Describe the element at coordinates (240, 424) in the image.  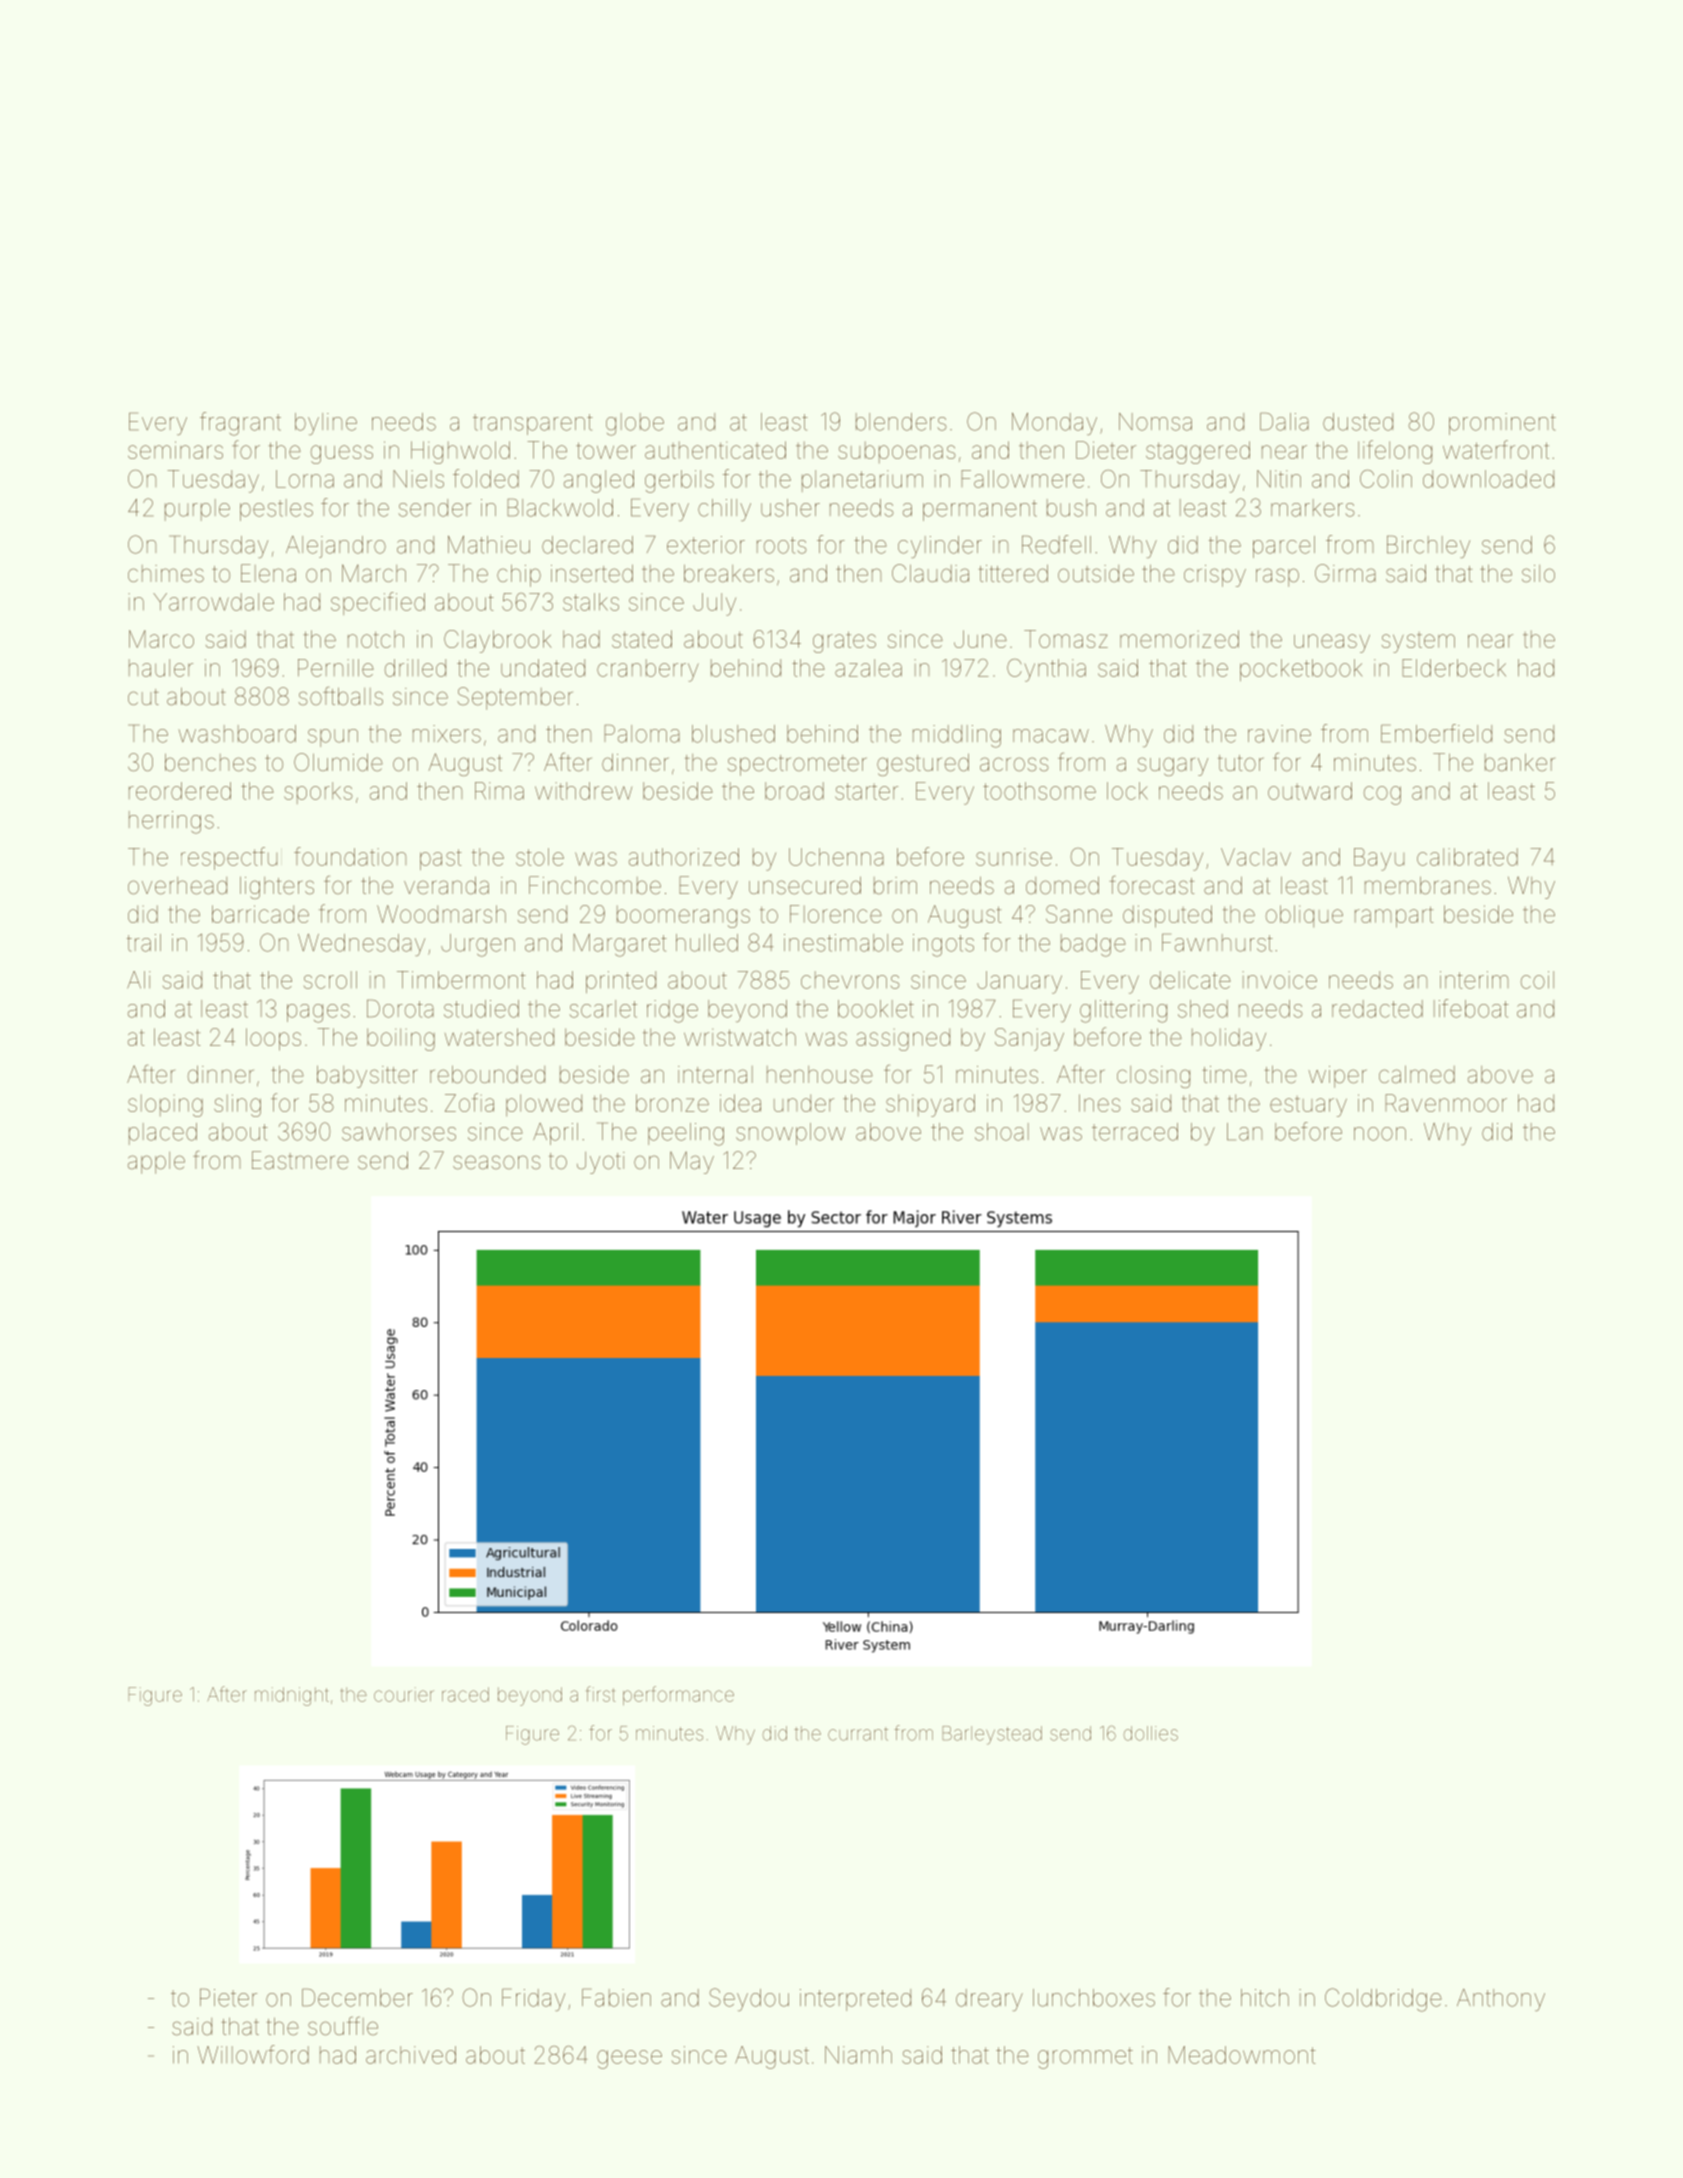
I see `fragrant` at that location.
